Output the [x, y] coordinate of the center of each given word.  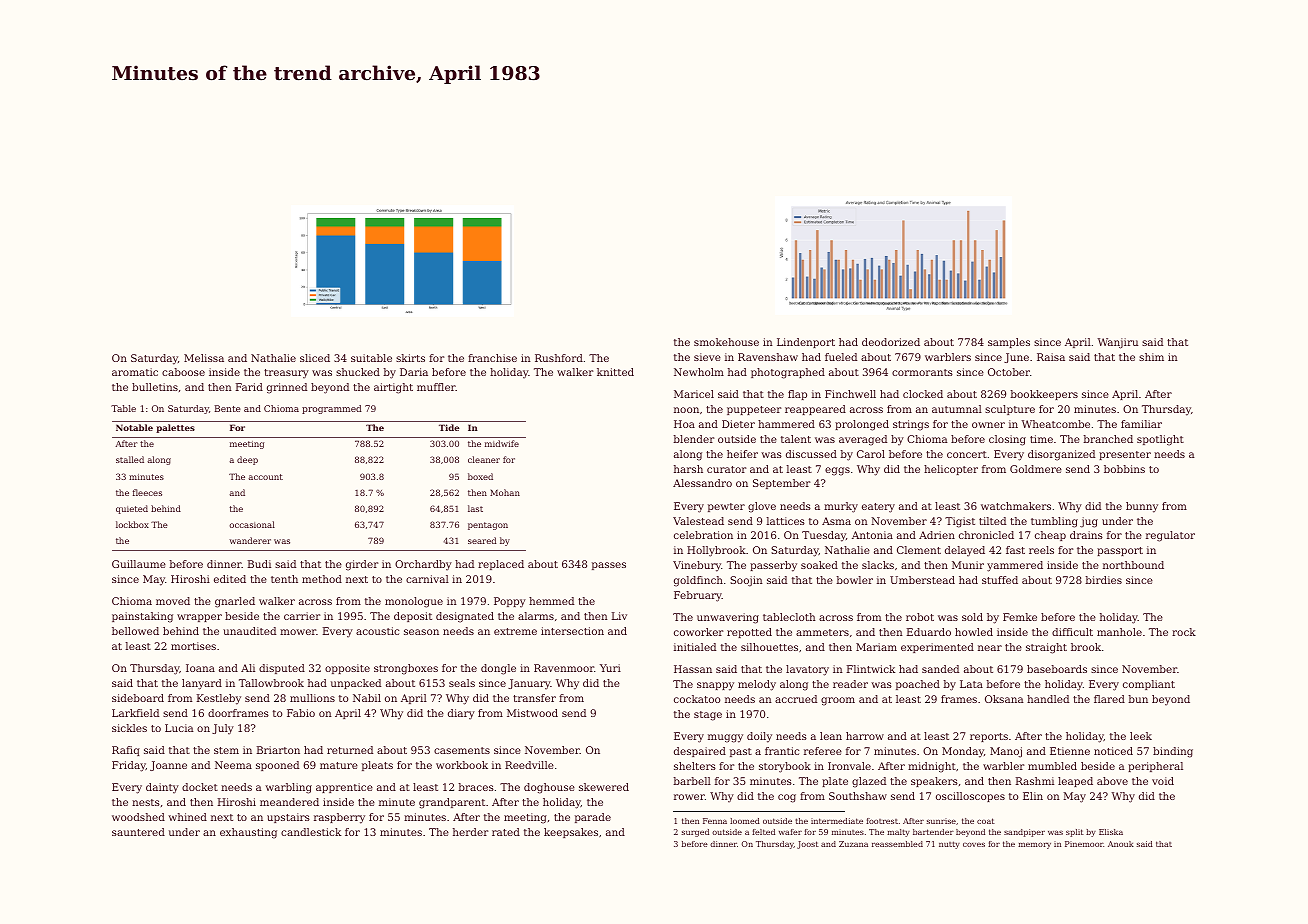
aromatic [135, 372]
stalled [130, 459]
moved [173, 601]
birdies [1104, 580]
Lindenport [806, 343]
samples [1009, 343]
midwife [502, 443]
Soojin [746, 581]
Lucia [179, 728]
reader [850, 684]
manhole [1119, 632]
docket [200, 787]
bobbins [1124, 469]
